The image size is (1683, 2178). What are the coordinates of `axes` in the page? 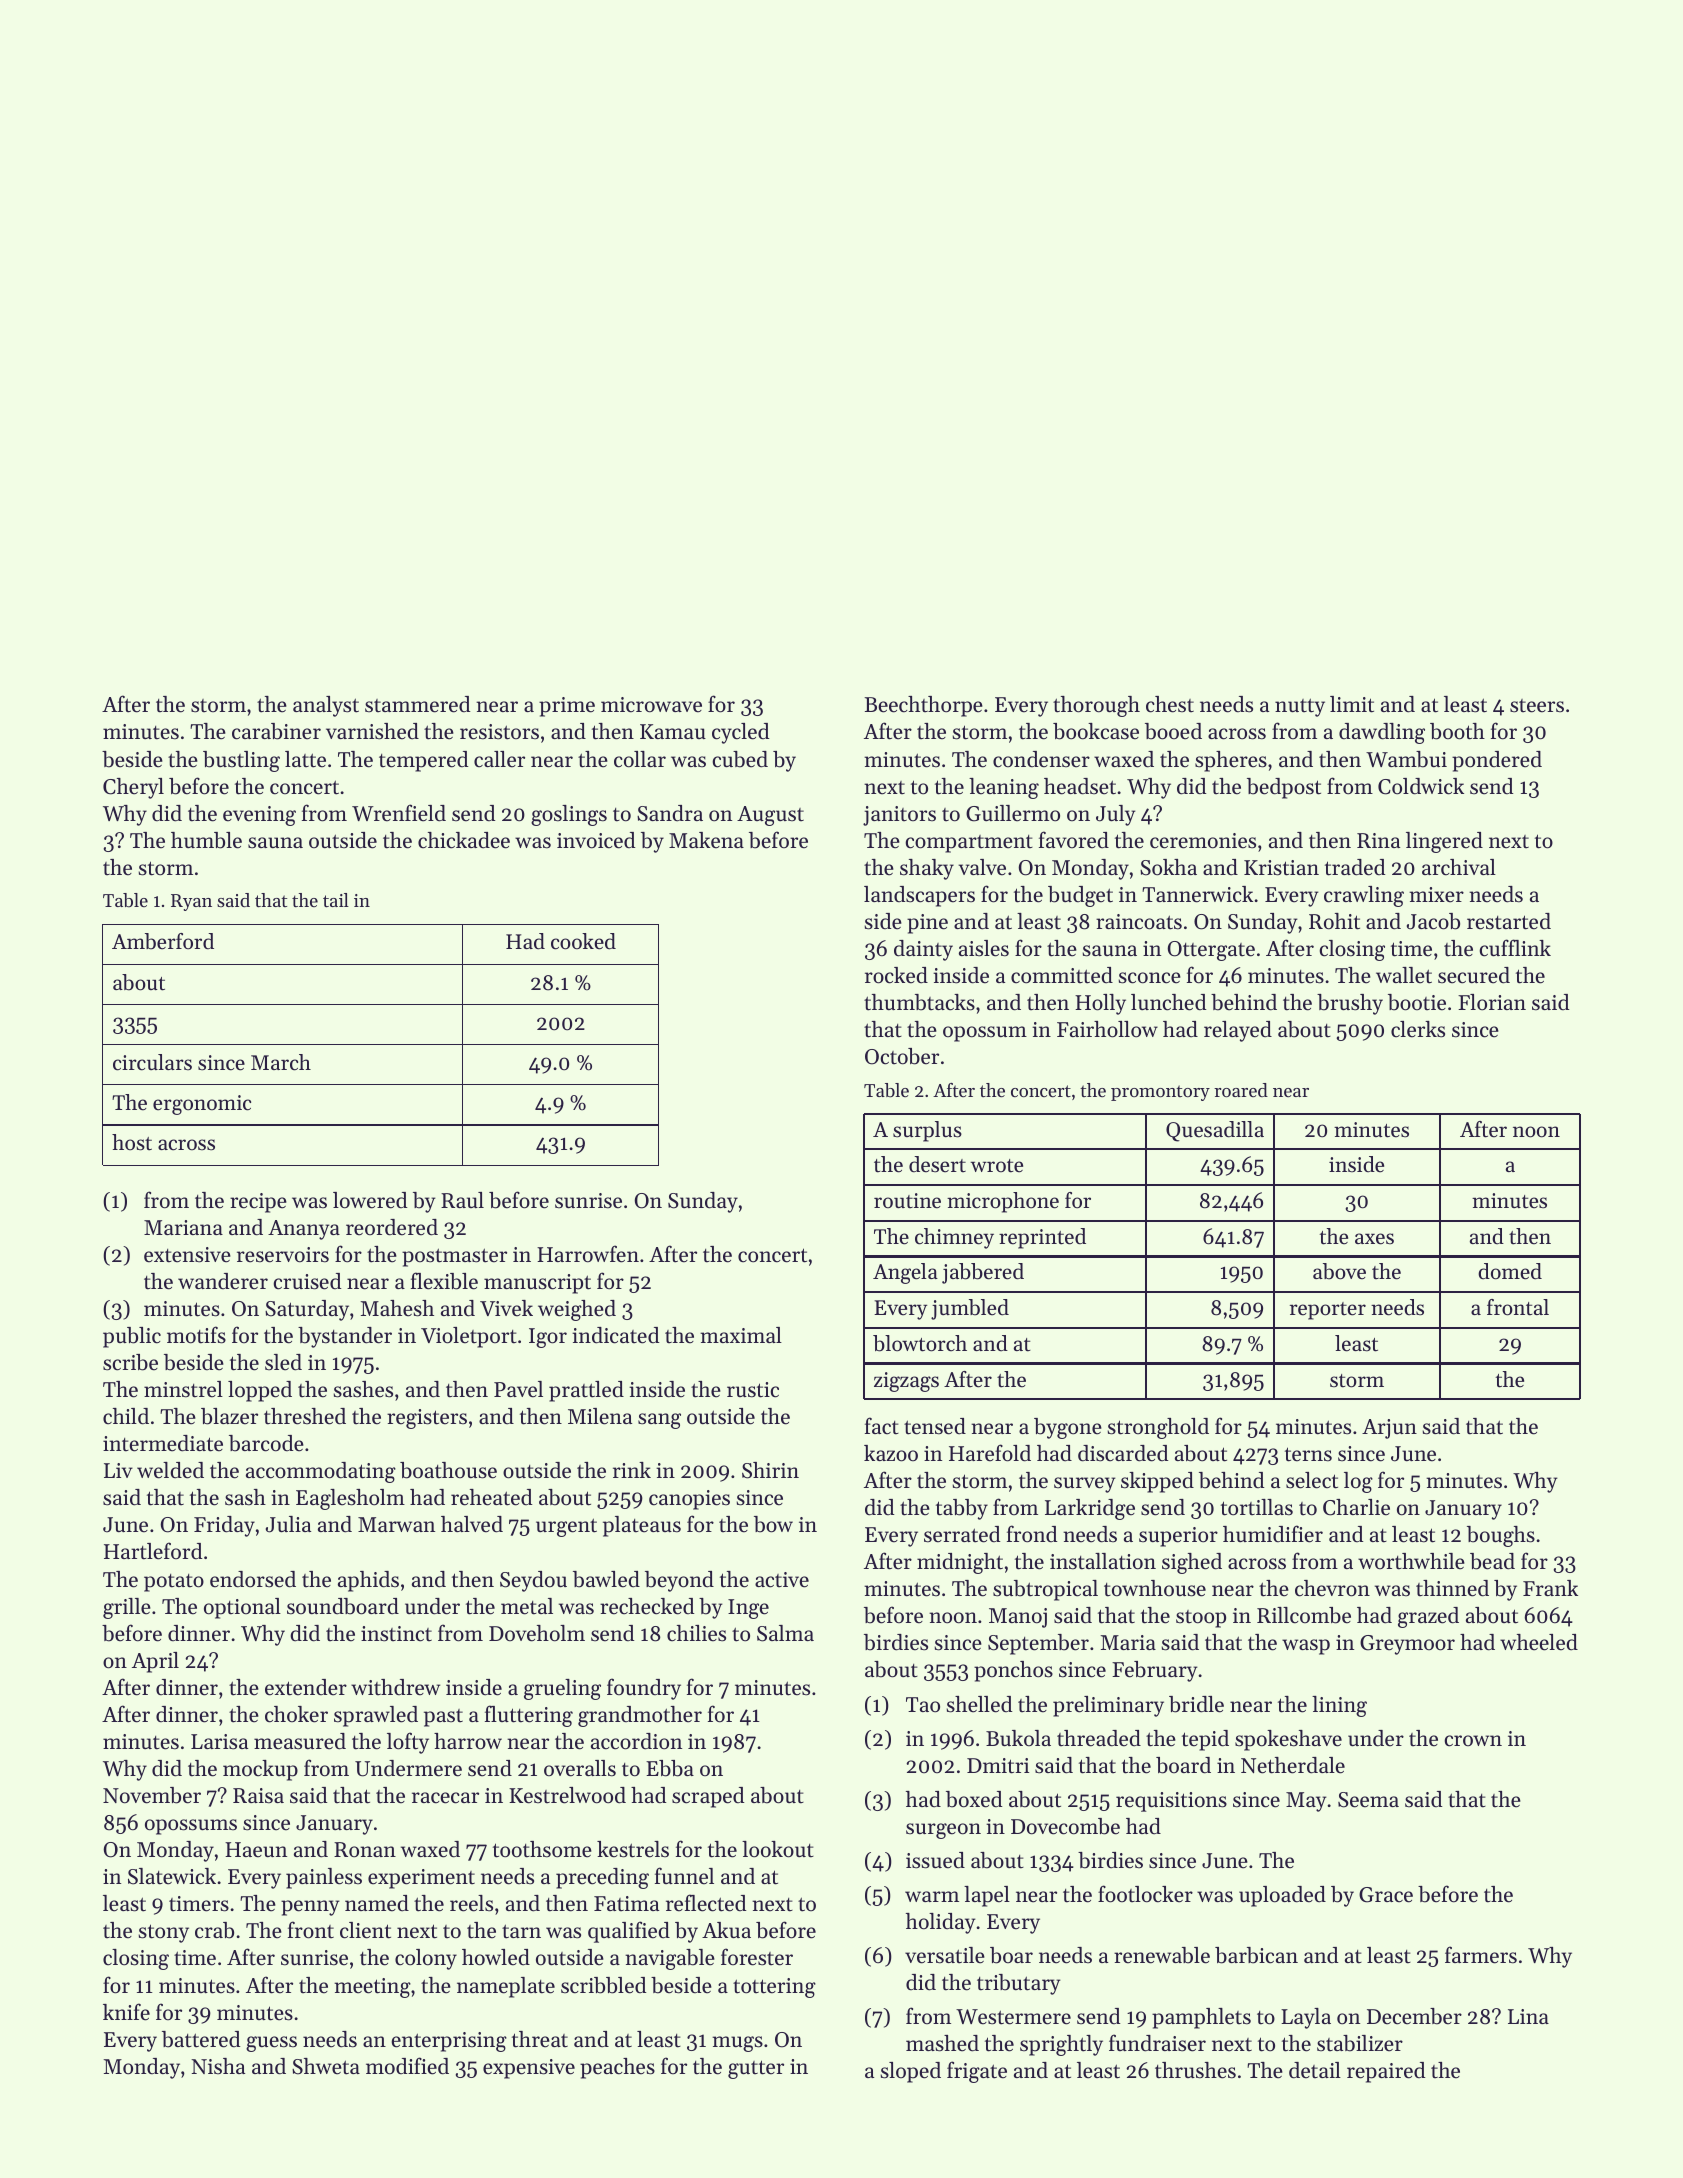 It's located at (1374, 1239).
